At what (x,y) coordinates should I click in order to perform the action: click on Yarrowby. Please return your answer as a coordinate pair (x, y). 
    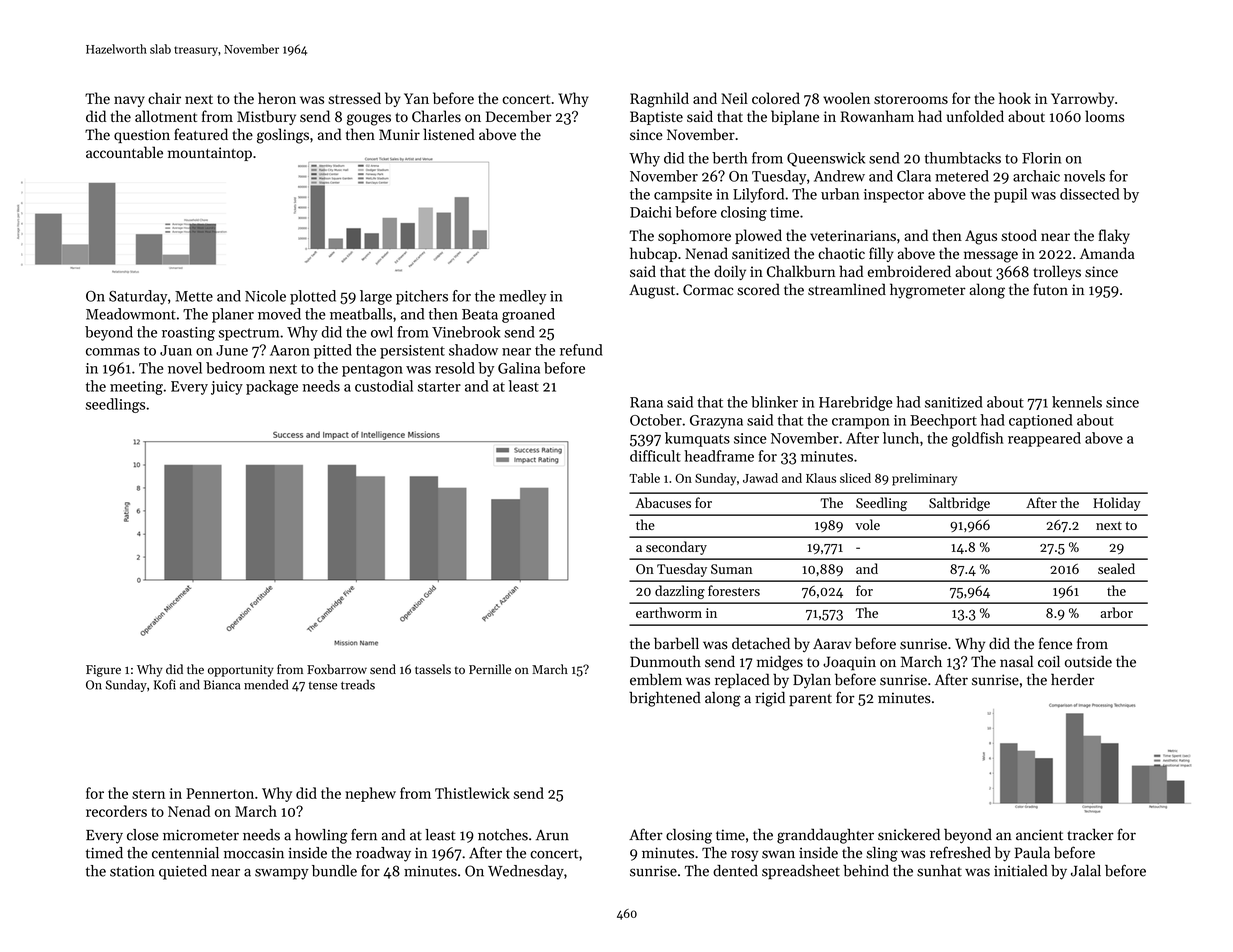
    Looking at the image, I should click on (1082, 99).
